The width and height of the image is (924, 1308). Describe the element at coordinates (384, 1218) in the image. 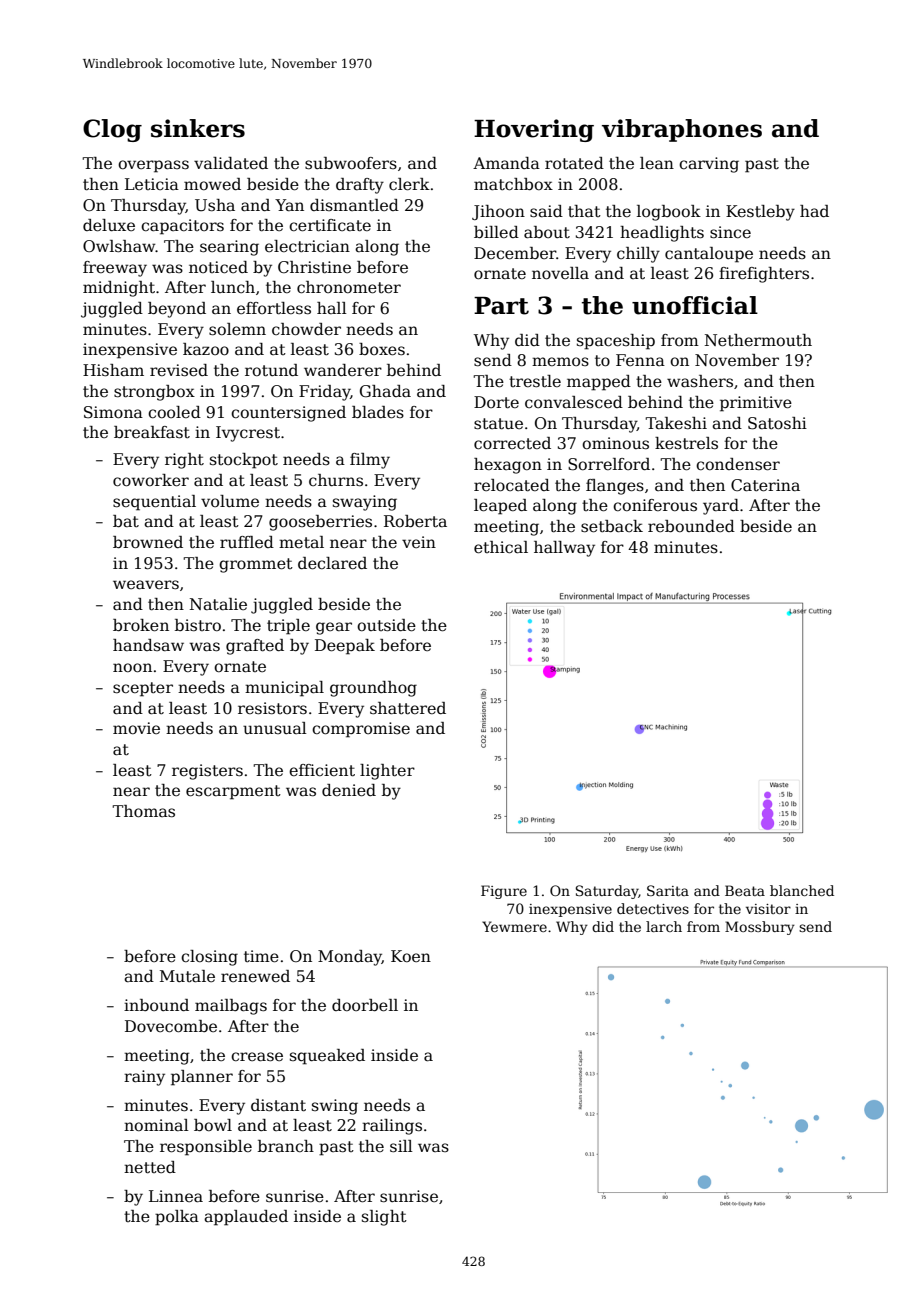

I see `slight` at that location.
